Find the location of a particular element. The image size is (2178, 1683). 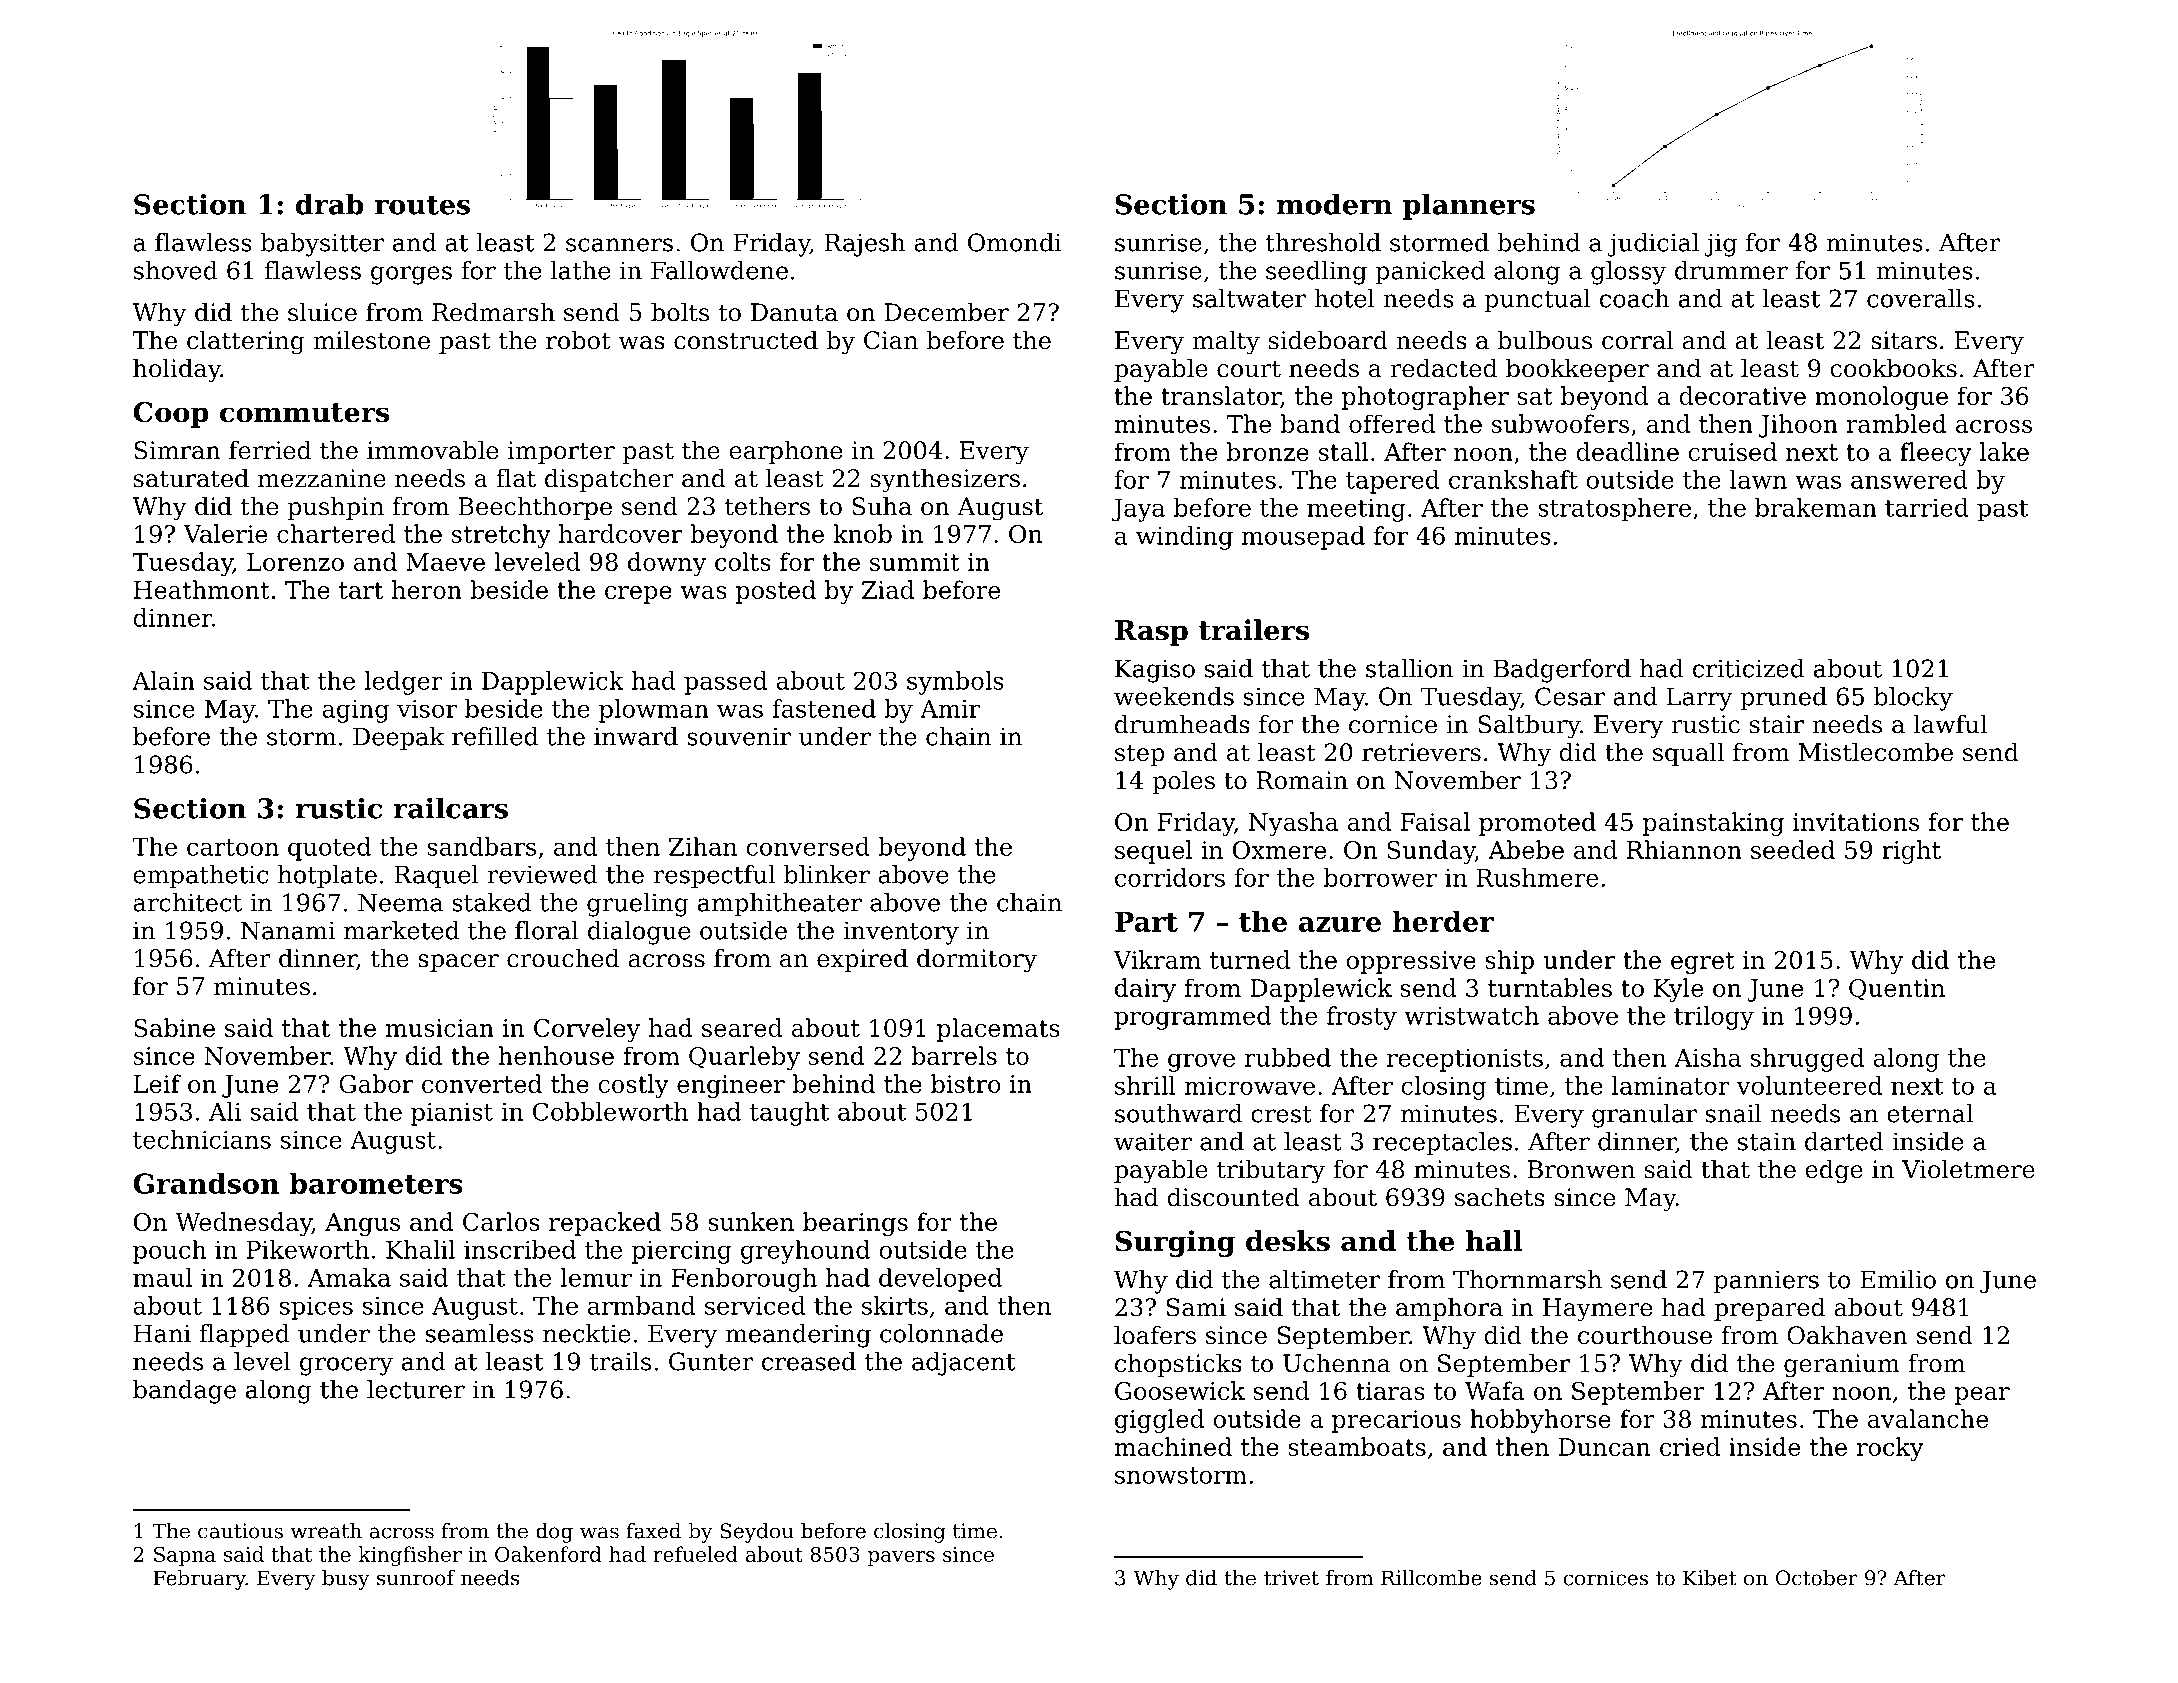

repacked is located at coordinates (605, 1224).
